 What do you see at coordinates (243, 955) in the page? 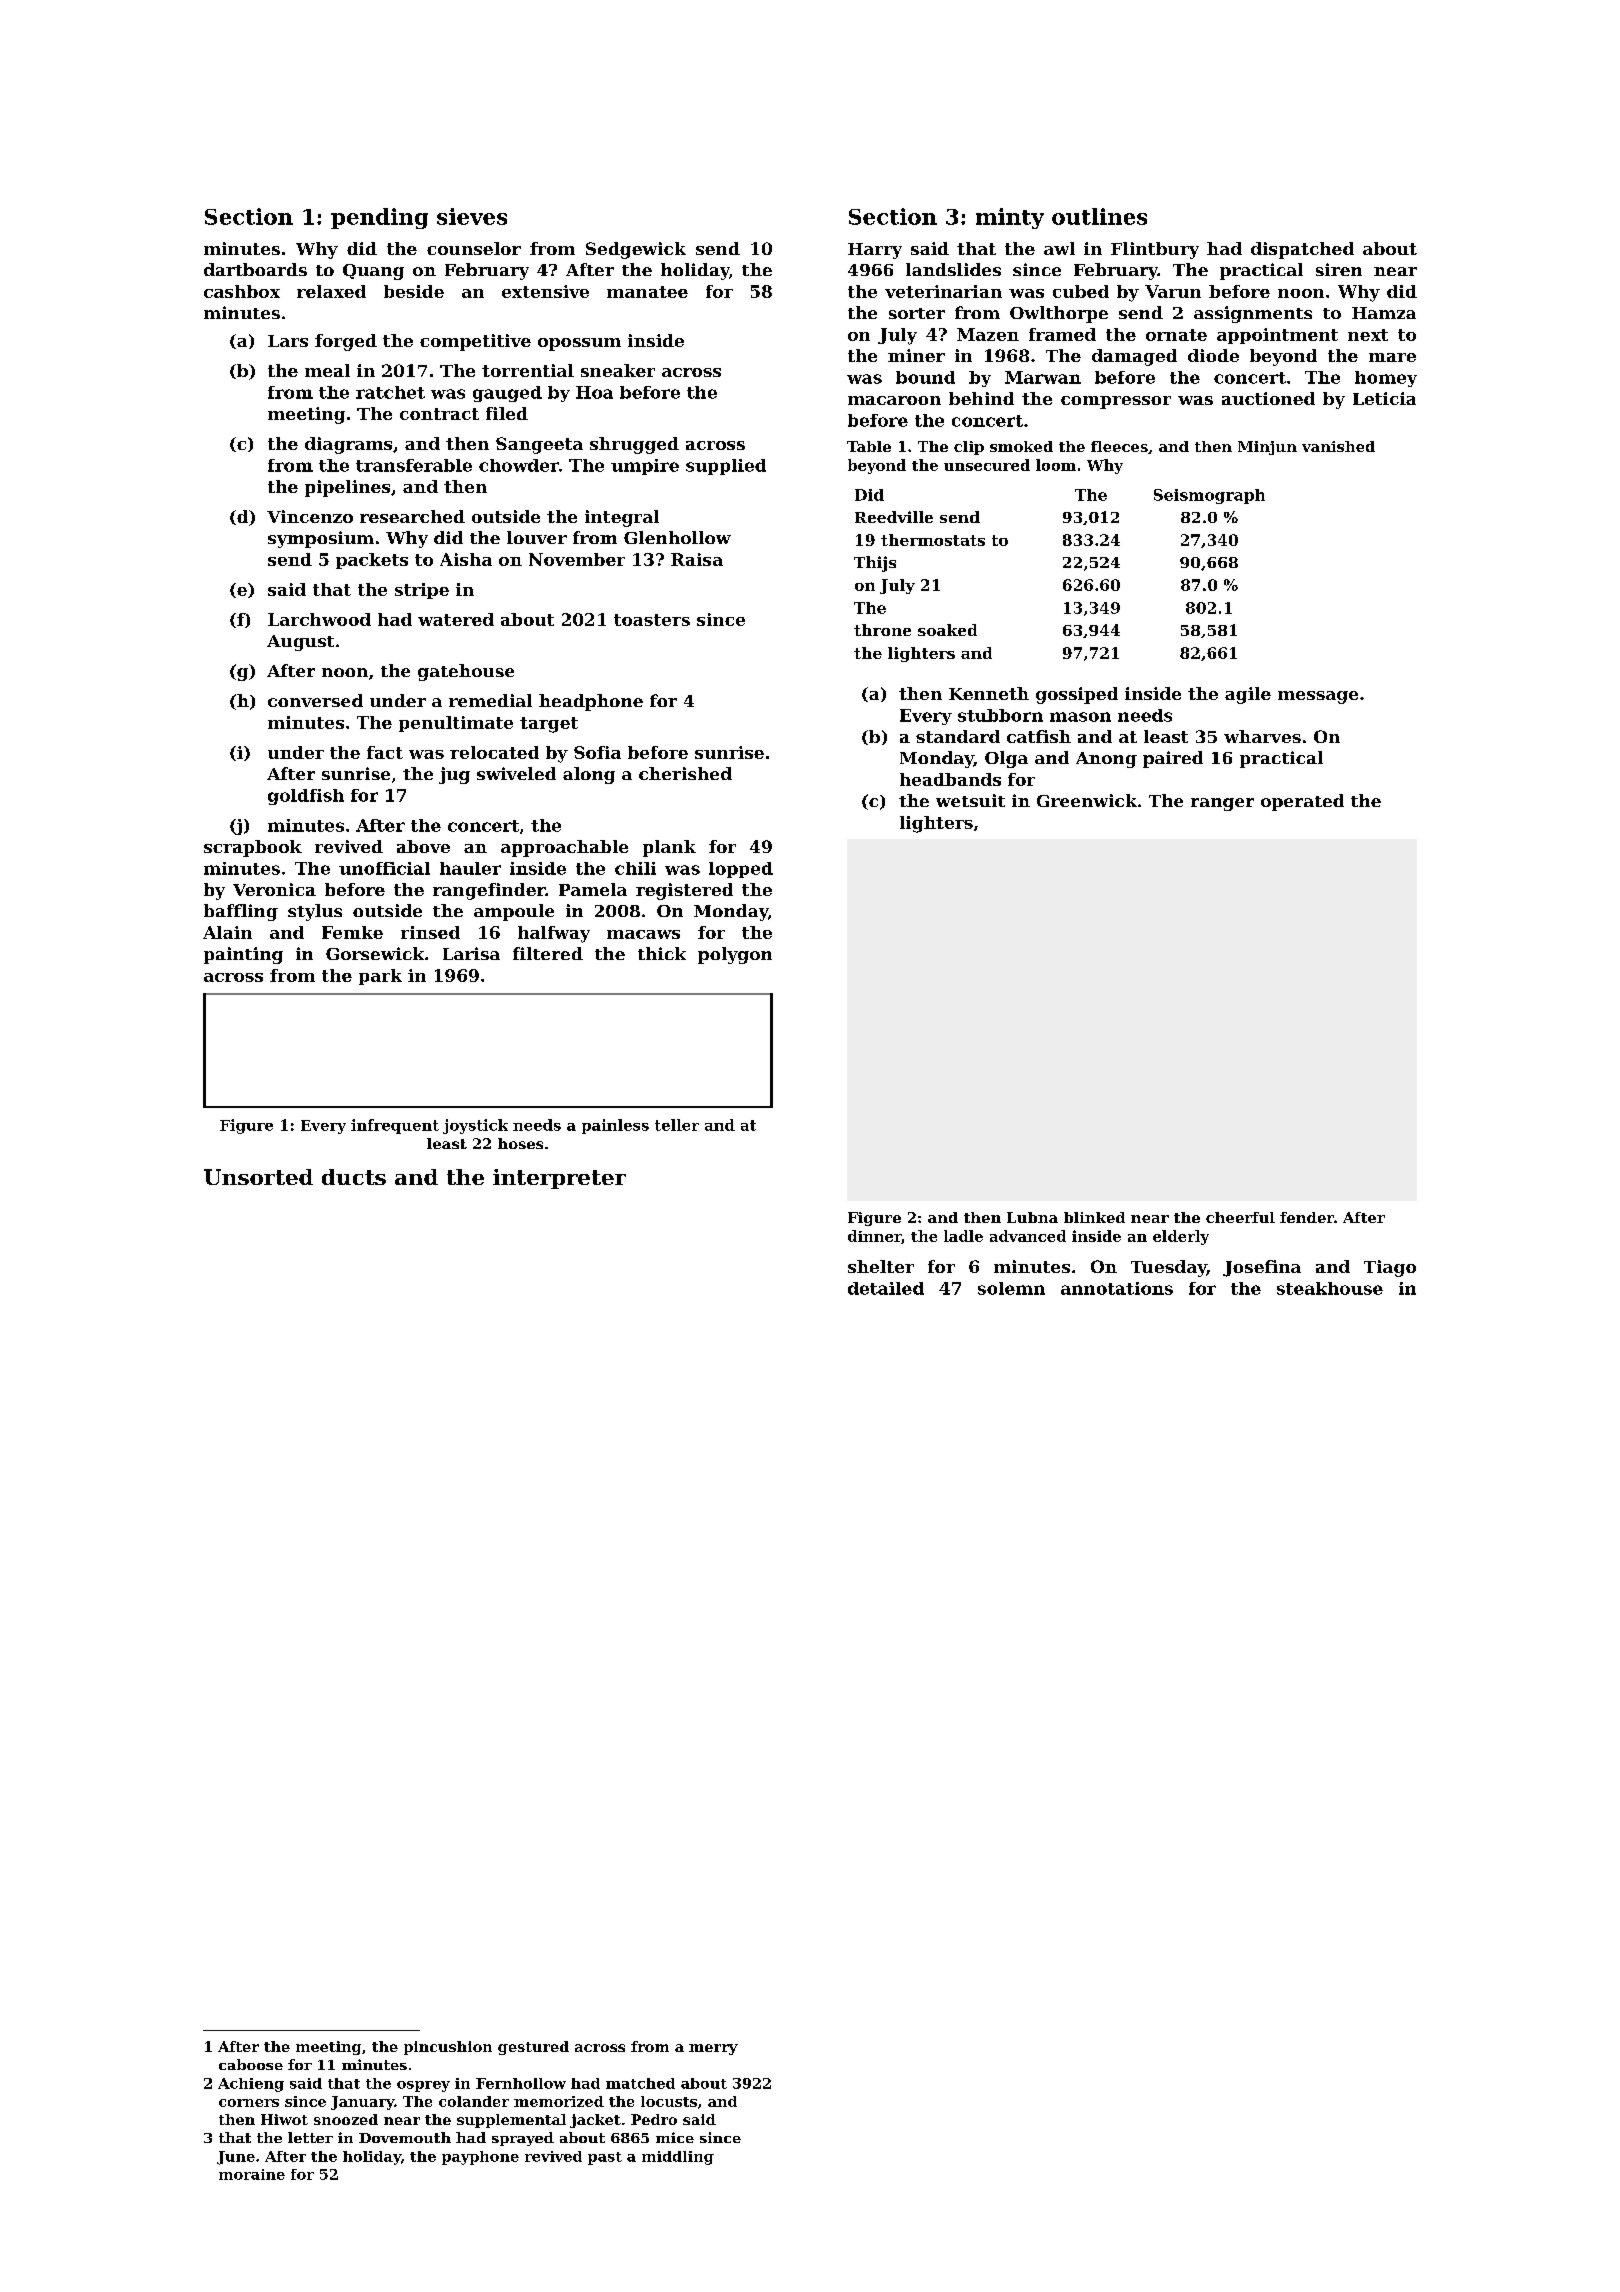
I see `painting` at bounding box center [243, 955].
